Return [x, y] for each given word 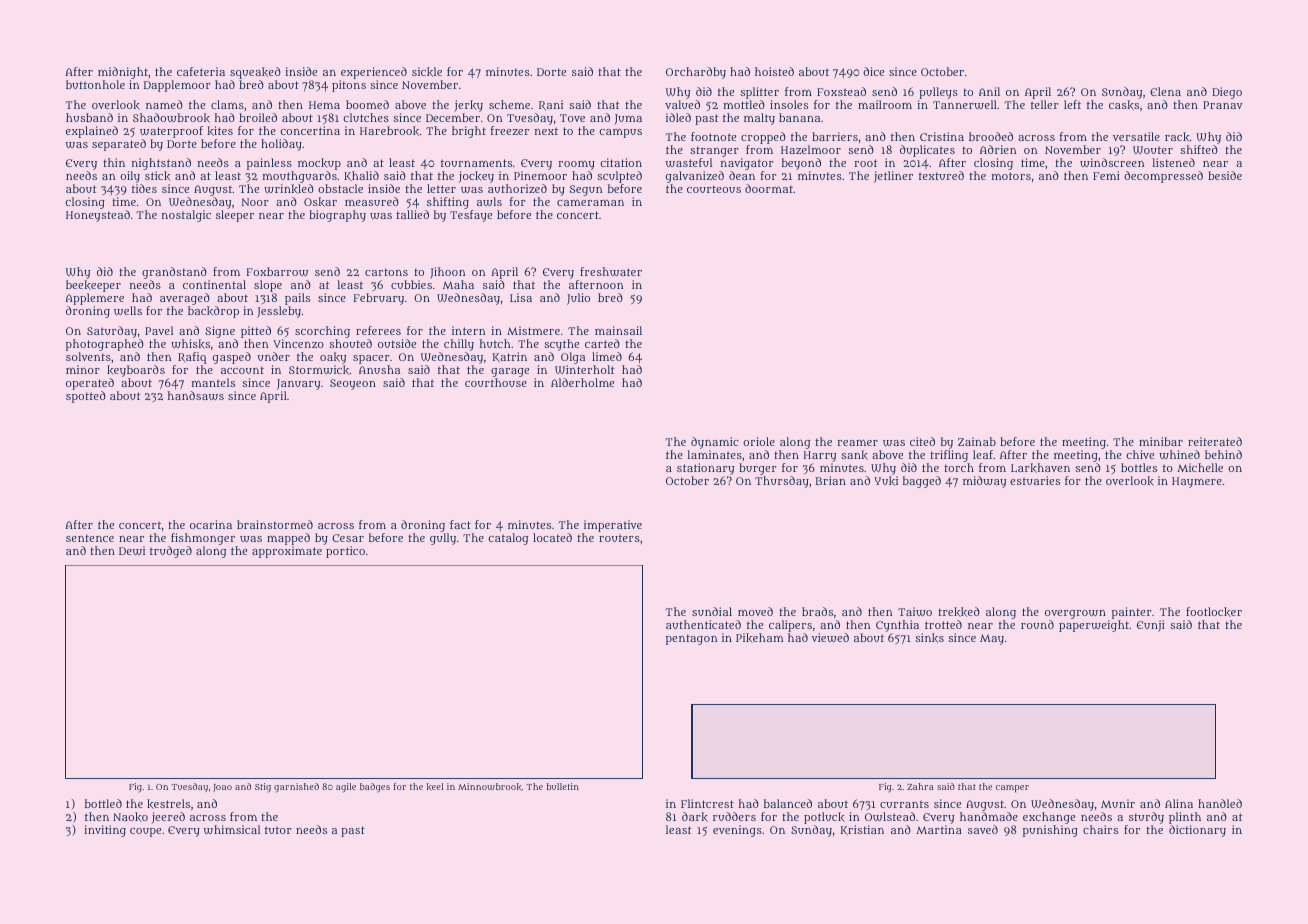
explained [92, 132]
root [866, 163]
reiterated [1215, 441]
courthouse [496, 382]
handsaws [196, 395]
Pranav [1223, 105]
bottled [103, 803]
